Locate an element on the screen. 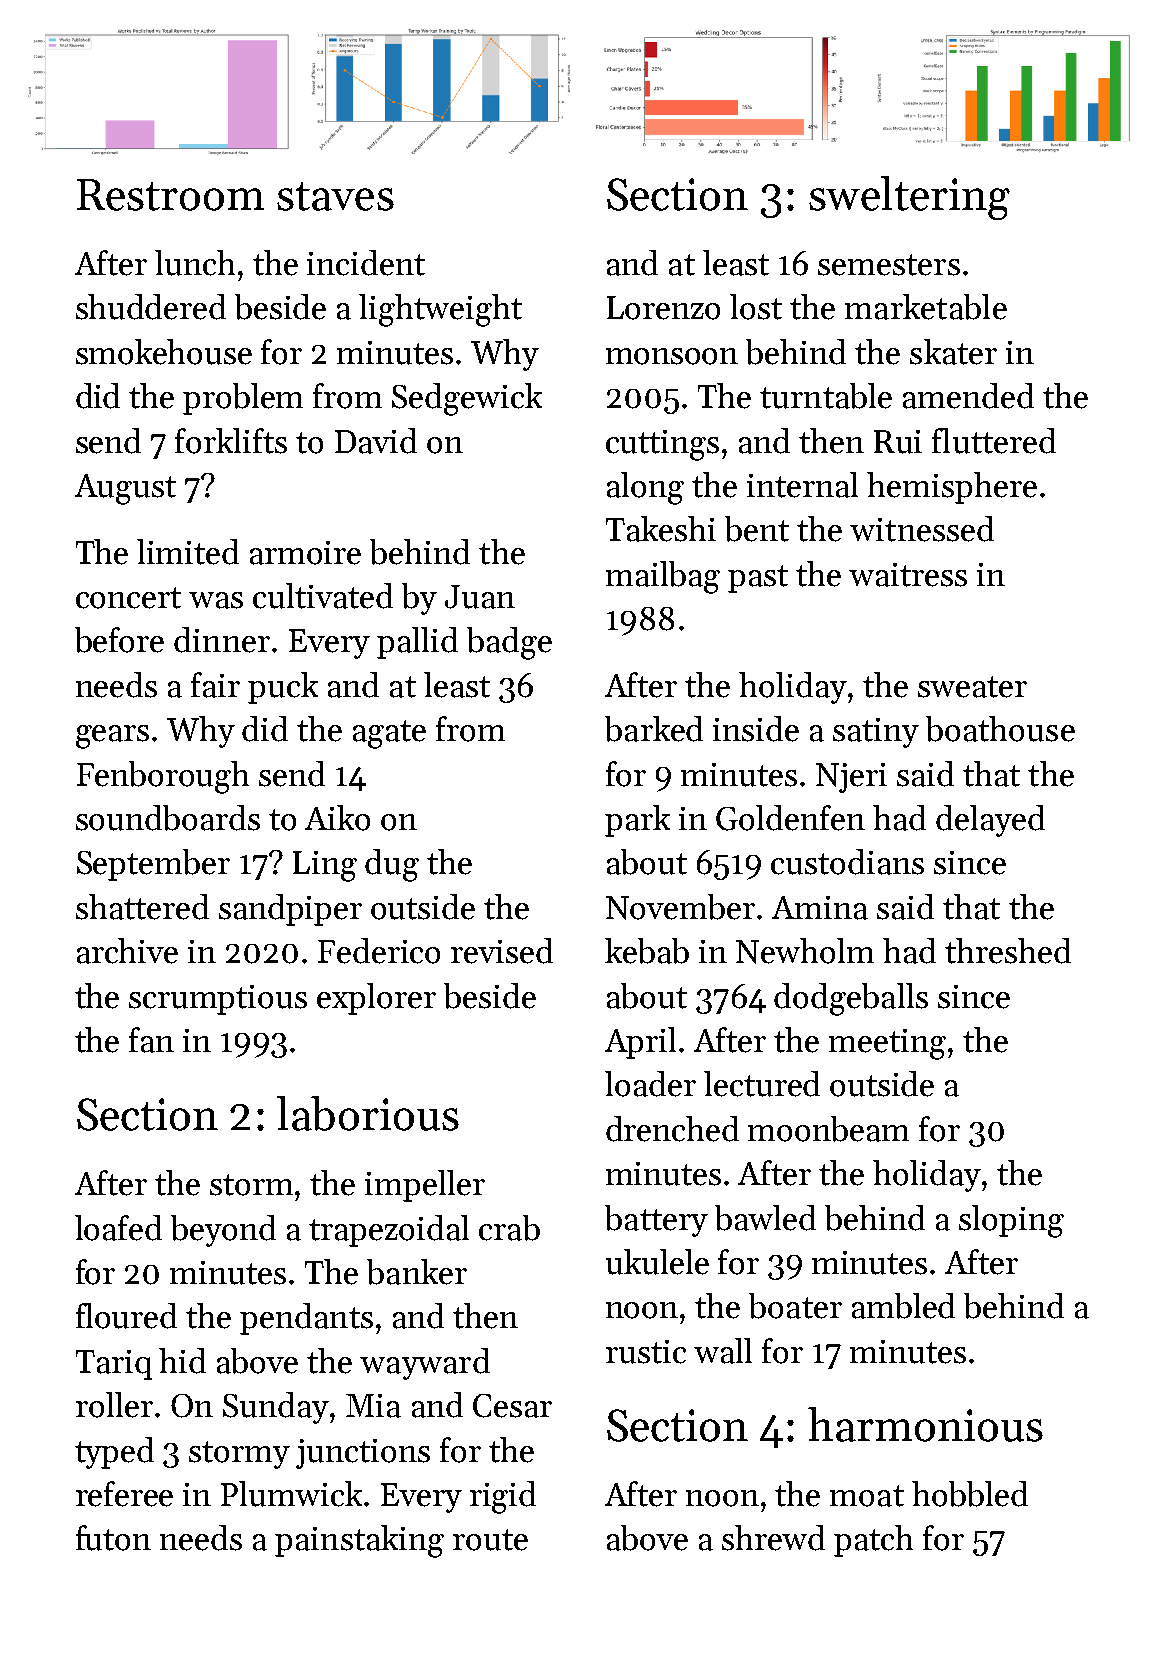  moonbeam is located at coordinates (828, 1129).
